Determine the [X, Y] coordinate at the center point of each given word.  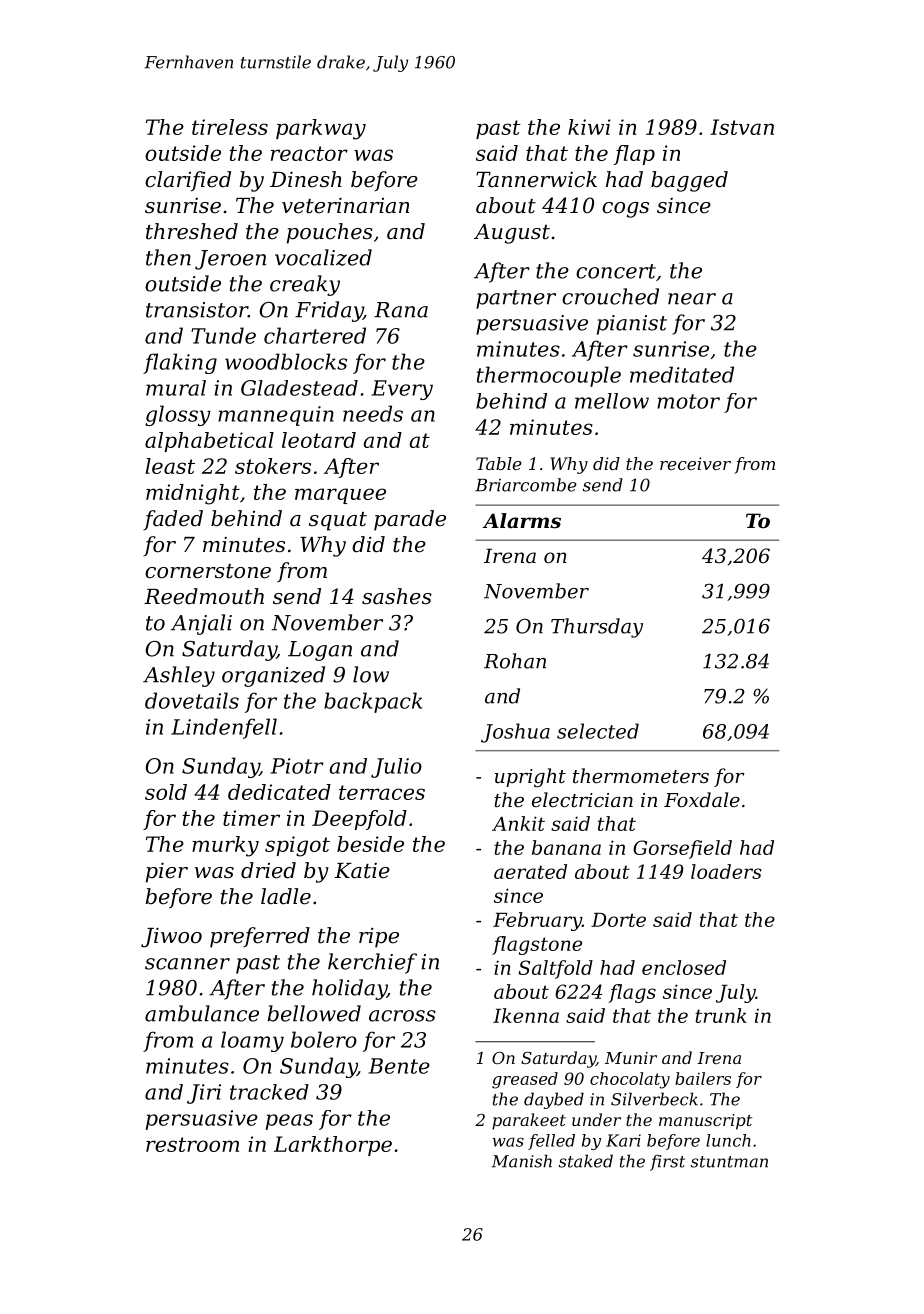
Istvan [742, 127]
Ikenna [526, 1015]
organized [273, 676]
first [667, 1162]
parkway [321, 129]
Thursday [597, 628]
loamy [252, 1041]
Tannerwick [536, 179]
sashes [397, 596]
